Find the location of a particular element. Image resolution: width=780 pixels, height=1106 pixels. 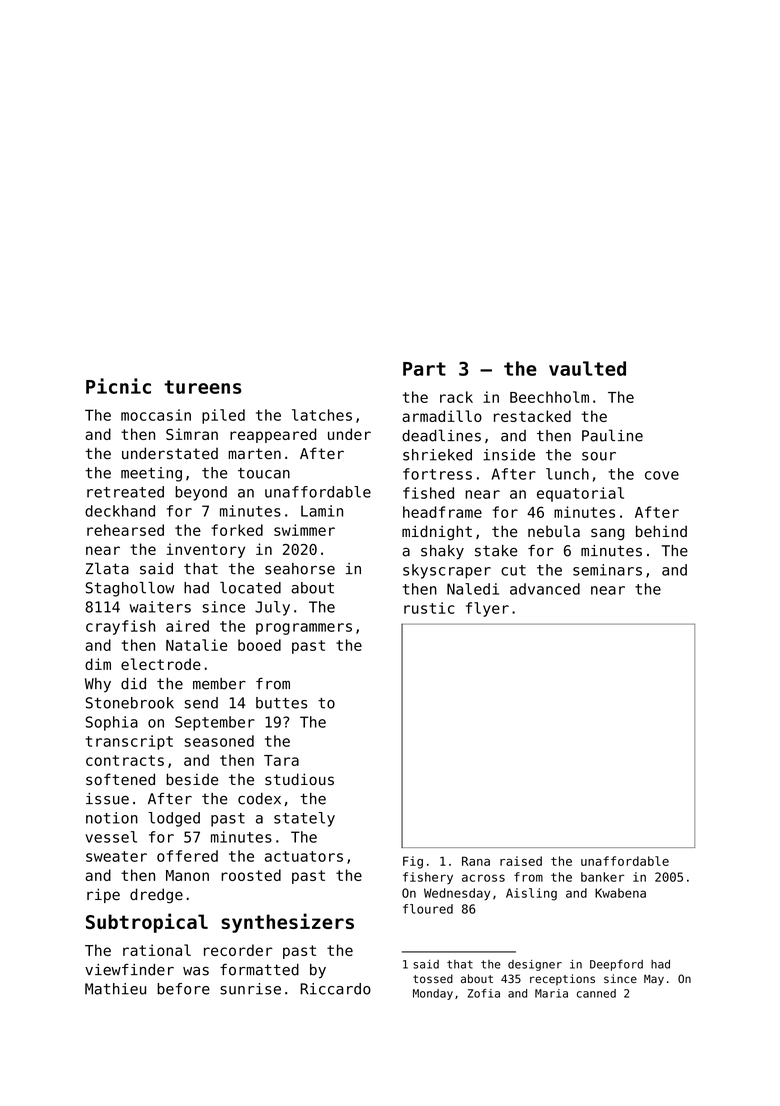

offered is located at coordinates (187, 856).
